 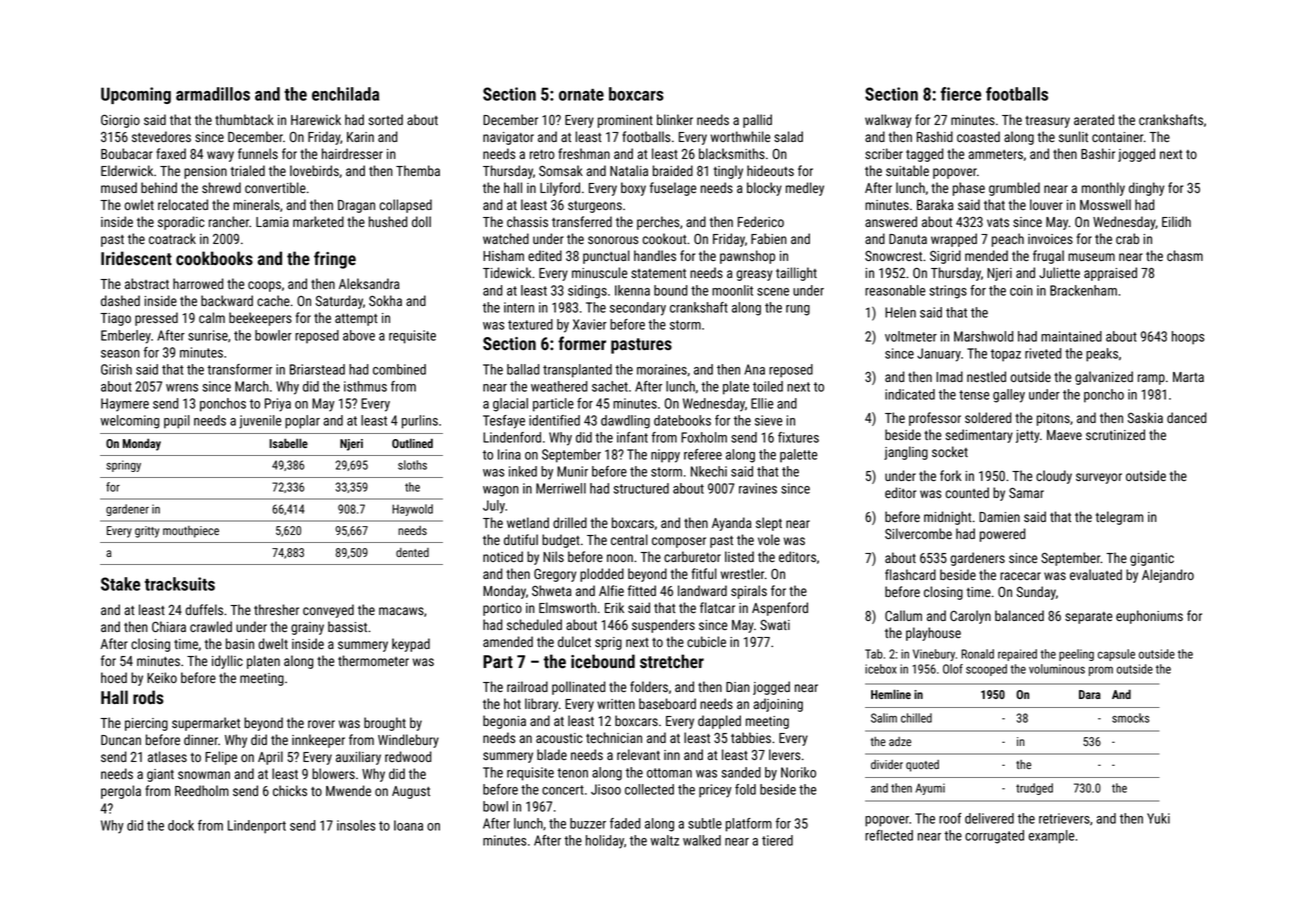 I want to click on Dara, so click(x=1090, y=694).
